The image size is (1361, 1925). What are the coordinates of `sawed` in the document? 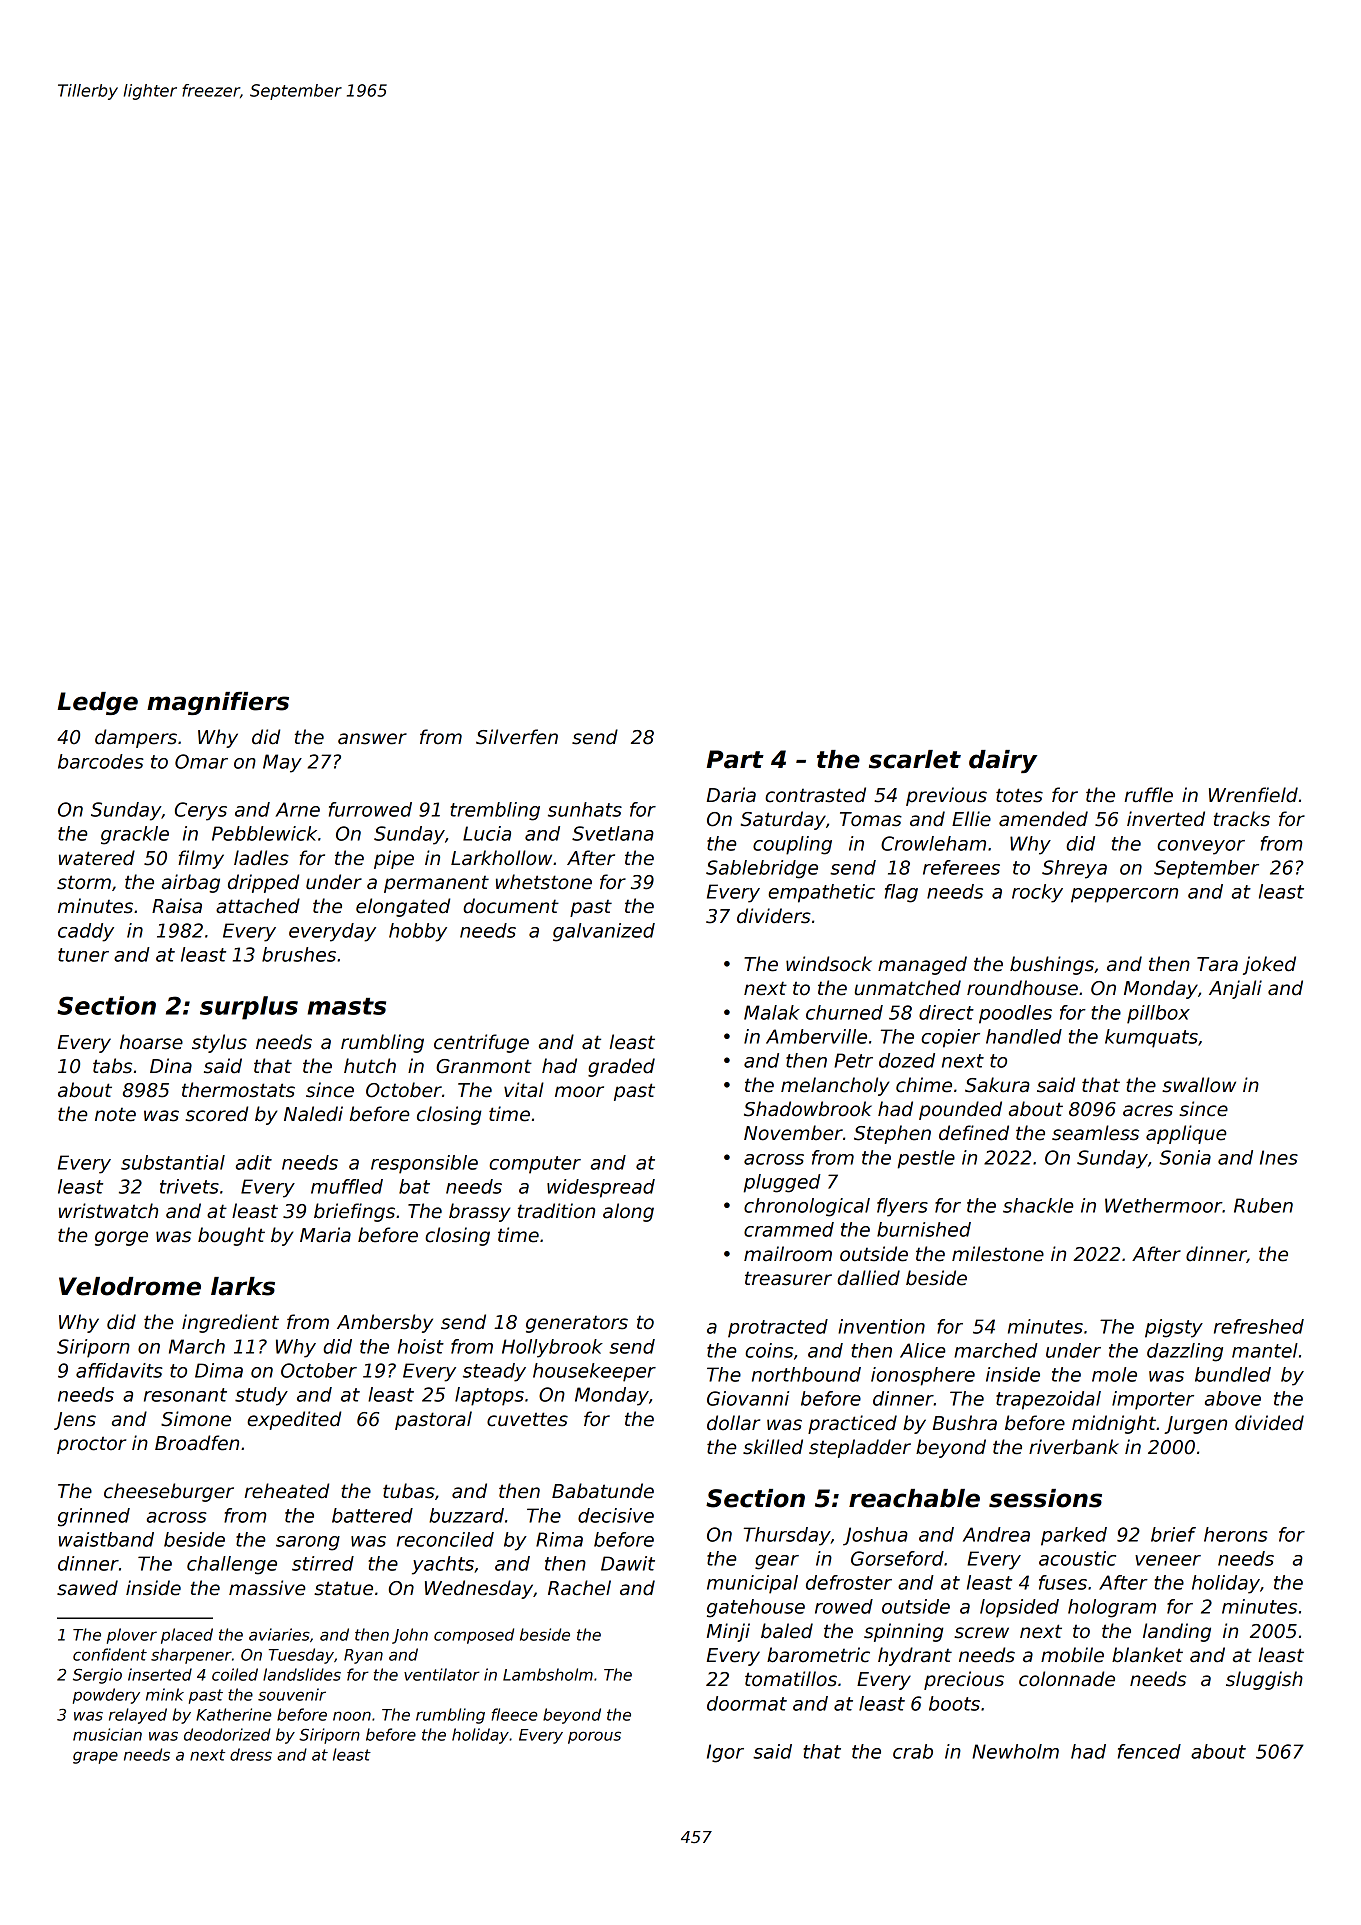 It's located at (87, 1588).
